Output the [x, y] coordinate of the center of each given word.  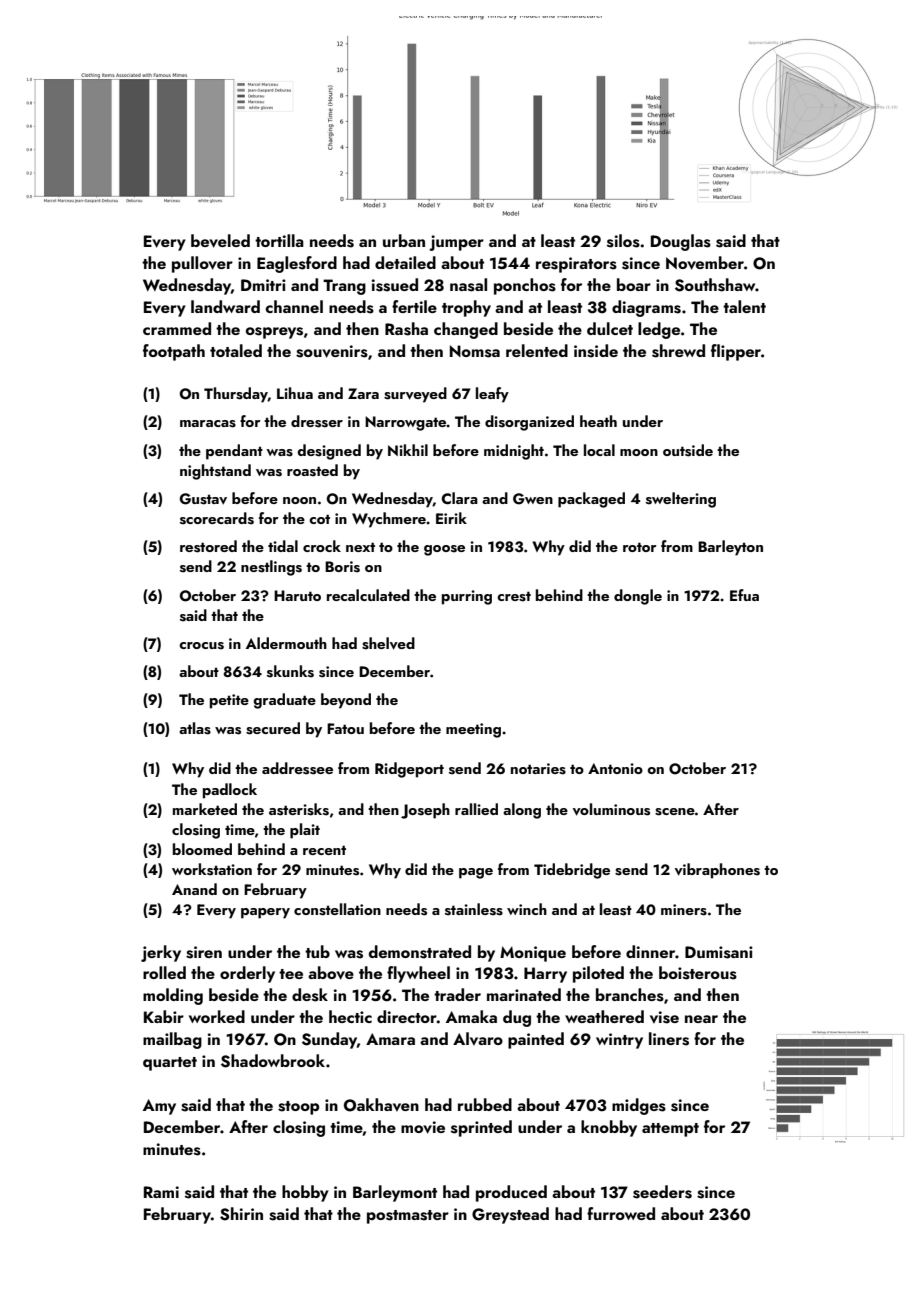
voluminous [611, 809]
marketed [205, 809]
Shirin [241, 1214]
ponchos [525, 286]
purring [467, 597]
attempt [670, 1130]
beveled [220, 241]
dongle [638, 597]
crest [514, 596]
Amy [159, 1107]
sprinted [481, 1128]
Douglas [681, 242]
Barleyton [730, 548]
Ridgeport [409, 770]
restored [208, 546]
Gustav [203, 499]
